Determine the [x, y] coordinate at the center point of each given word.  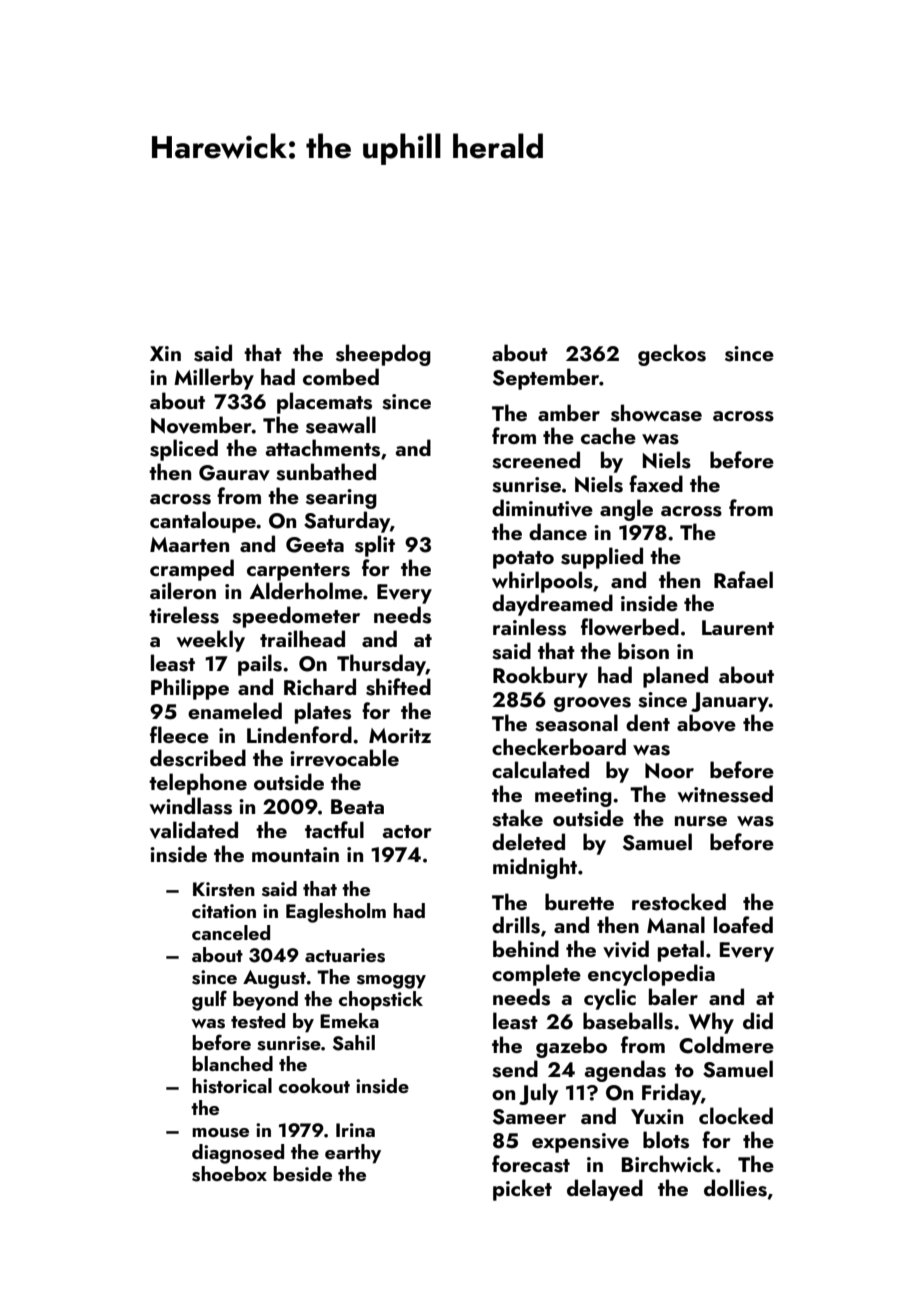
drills [516, 925]
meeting [573, 797]
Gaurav [234, 473]
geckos [672, 355]
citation [224, 911]
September [546, 379]
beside [302, 1174]
